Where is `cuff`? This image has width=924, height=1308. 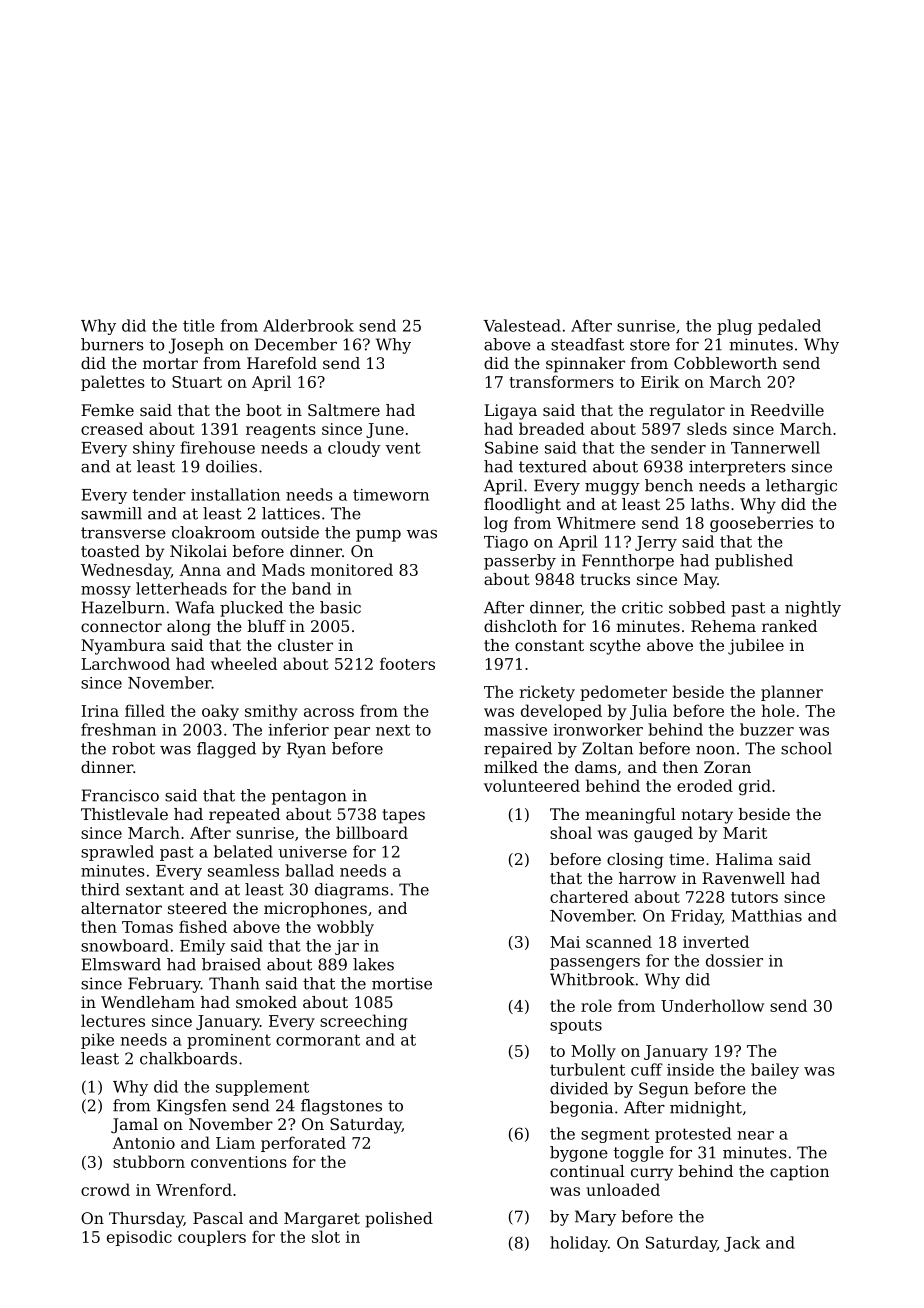 cuff is located at coordinates (647, 1069).
